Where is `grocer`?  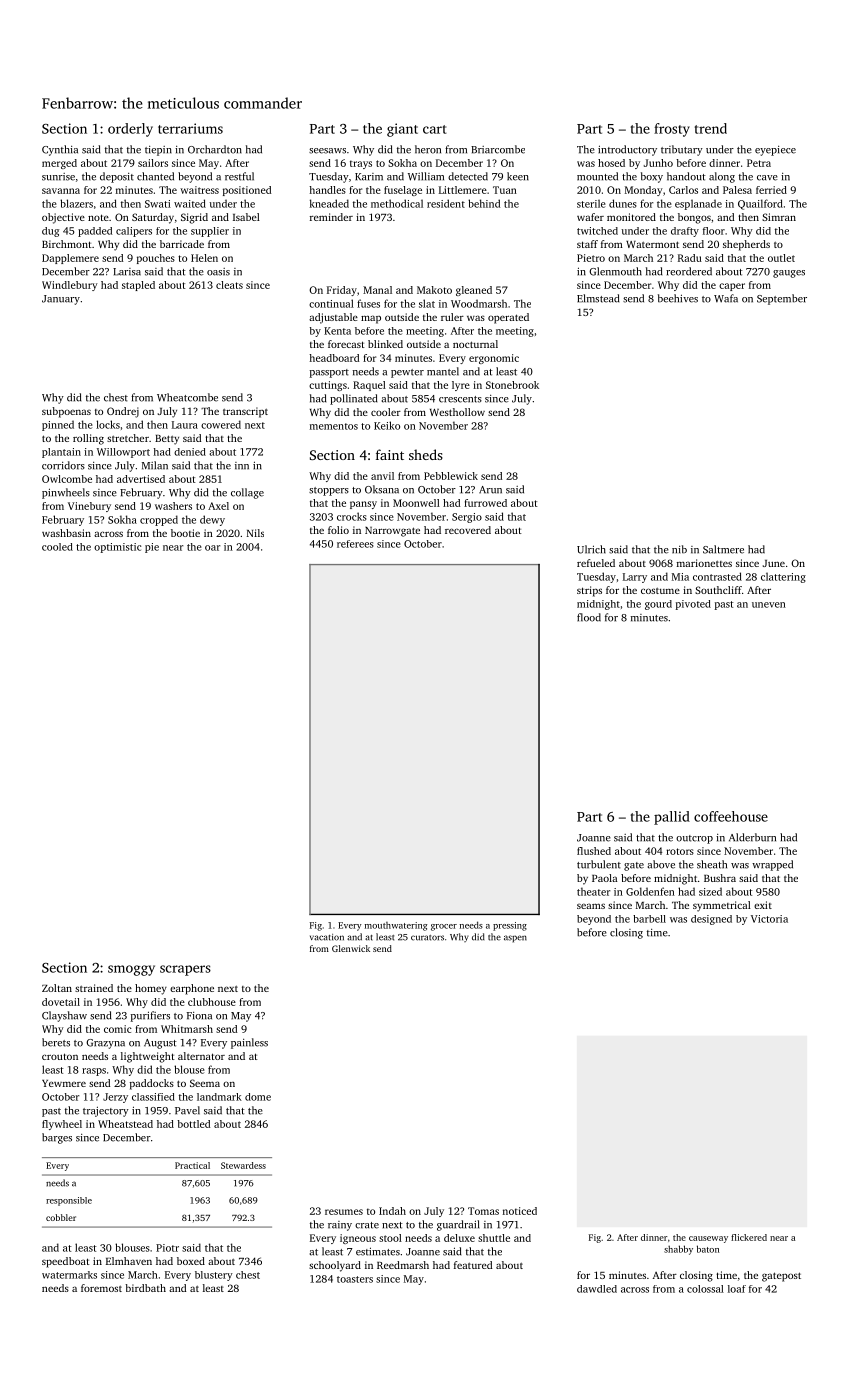 grocer is located at coordinates (444, 927).
